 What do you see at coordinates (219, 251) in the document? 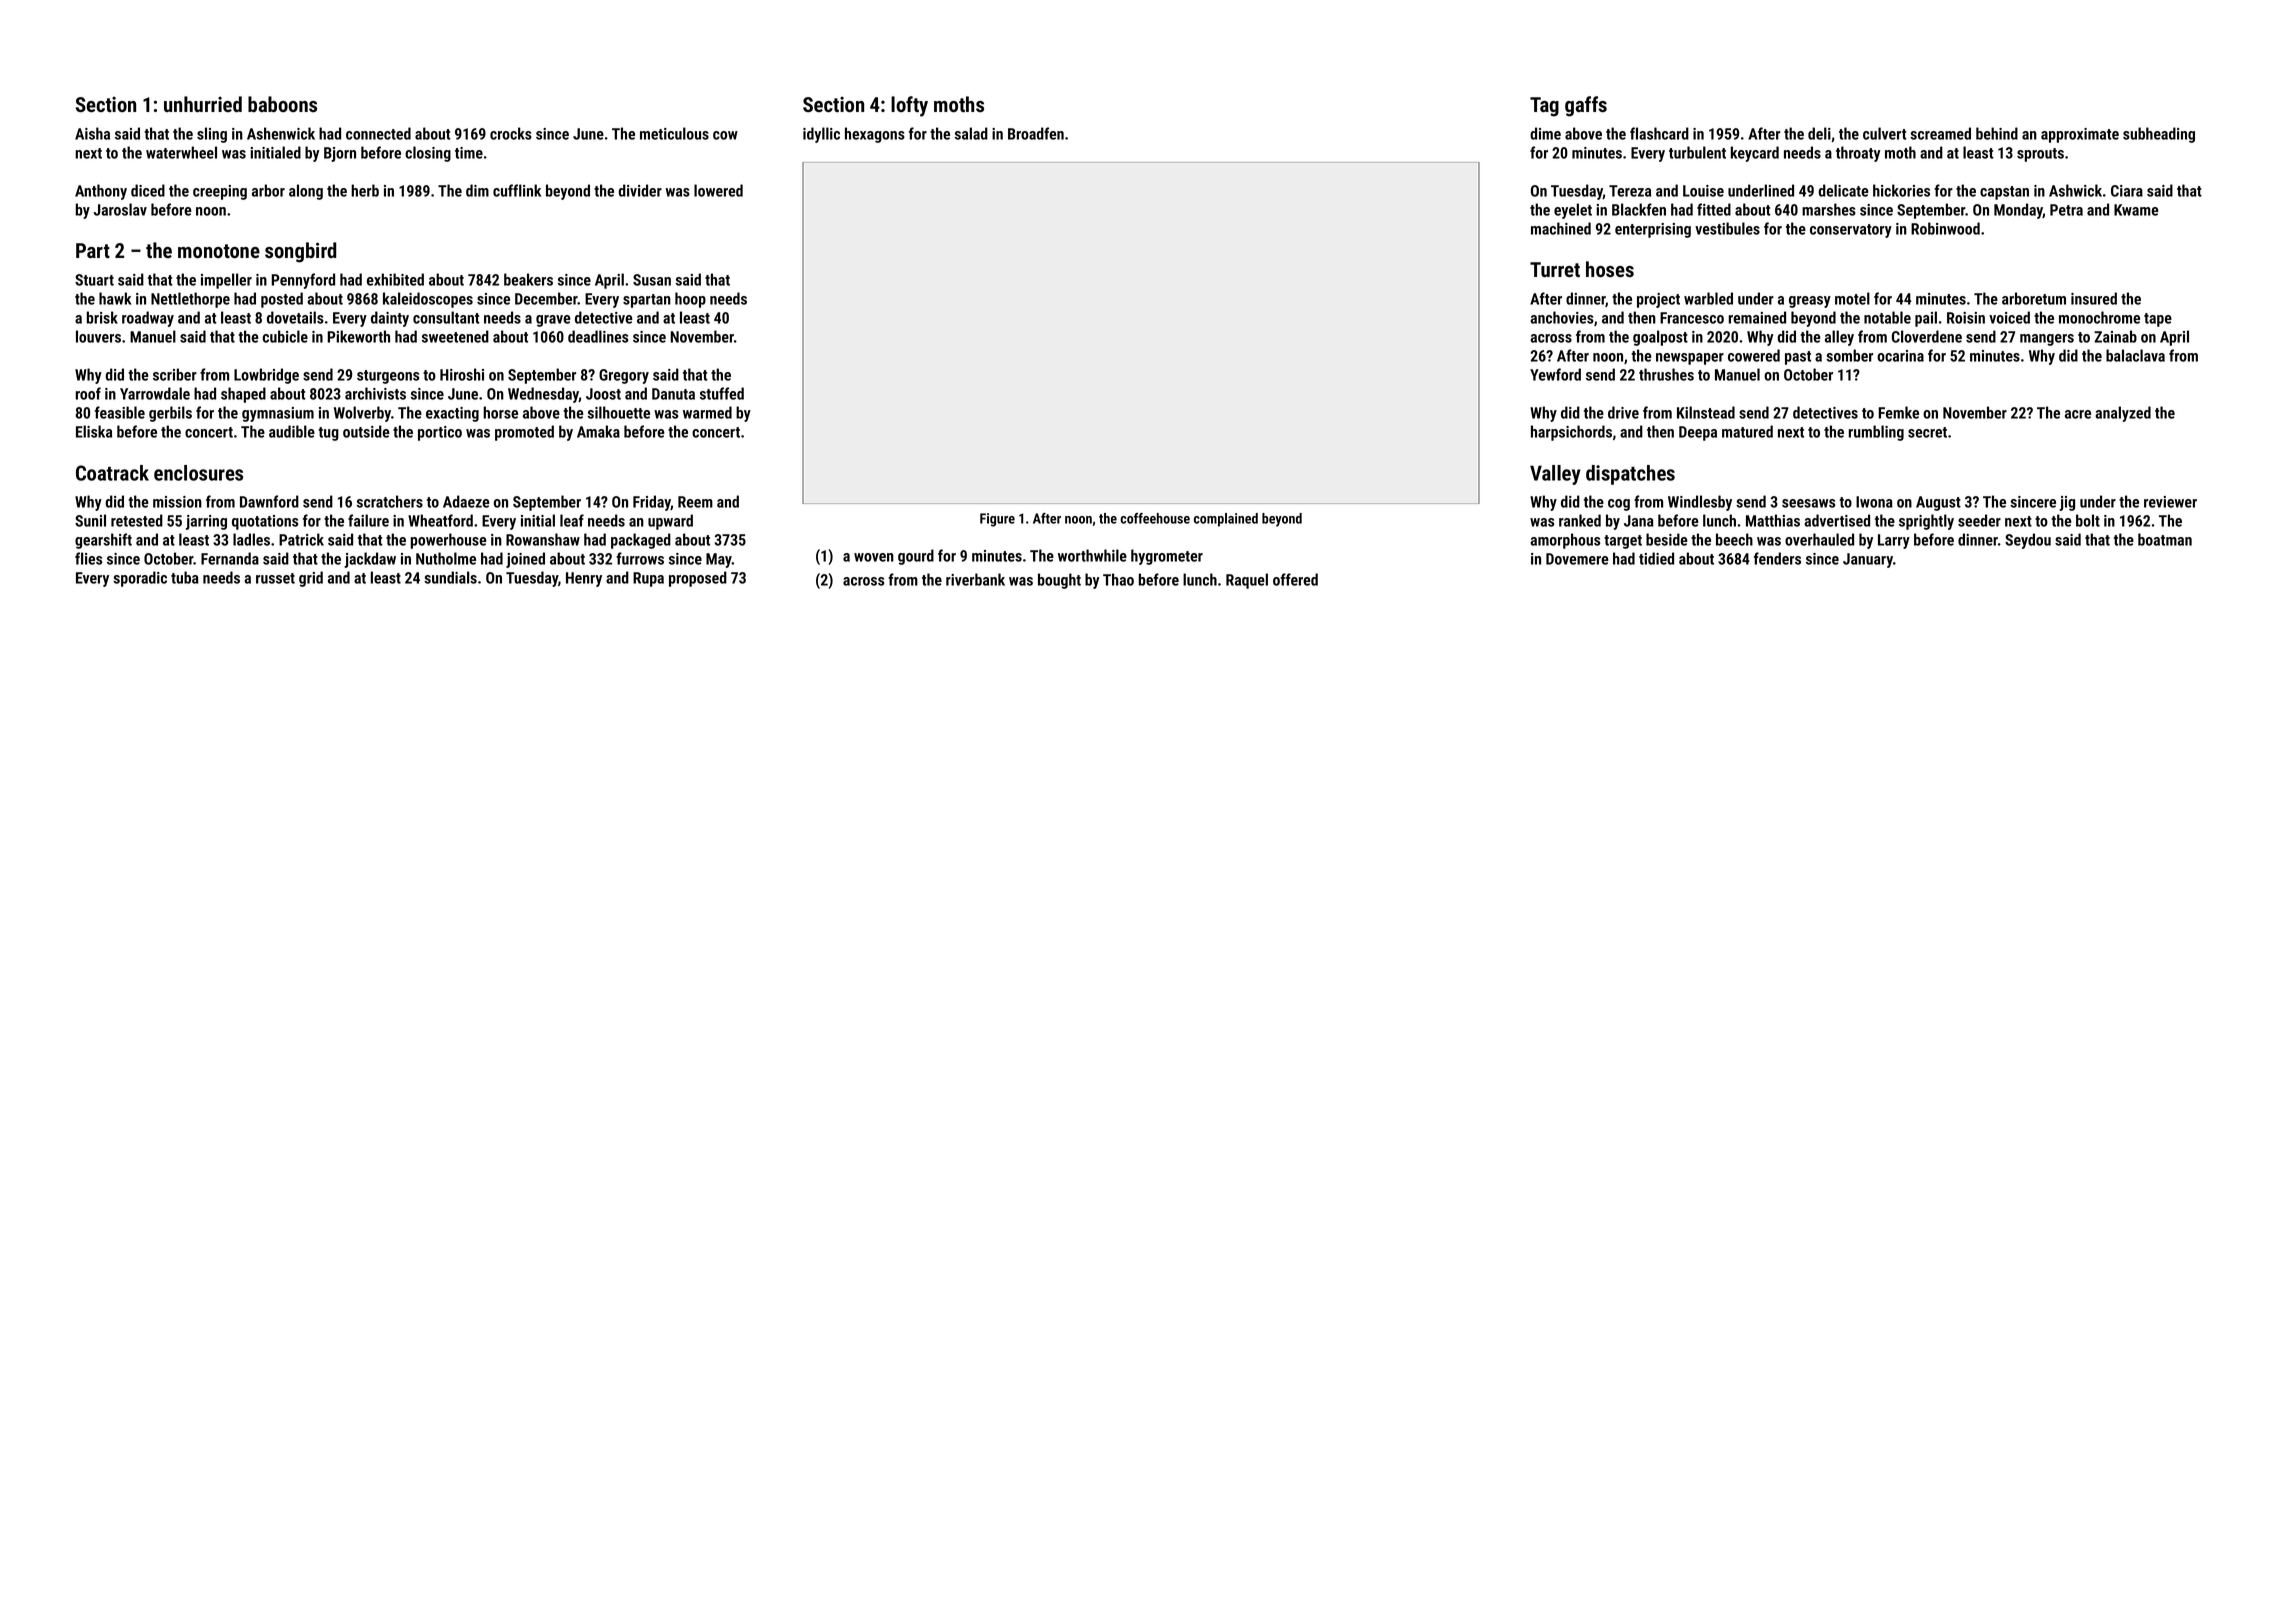
I see `monotone` at bounding box center [219, 251].
